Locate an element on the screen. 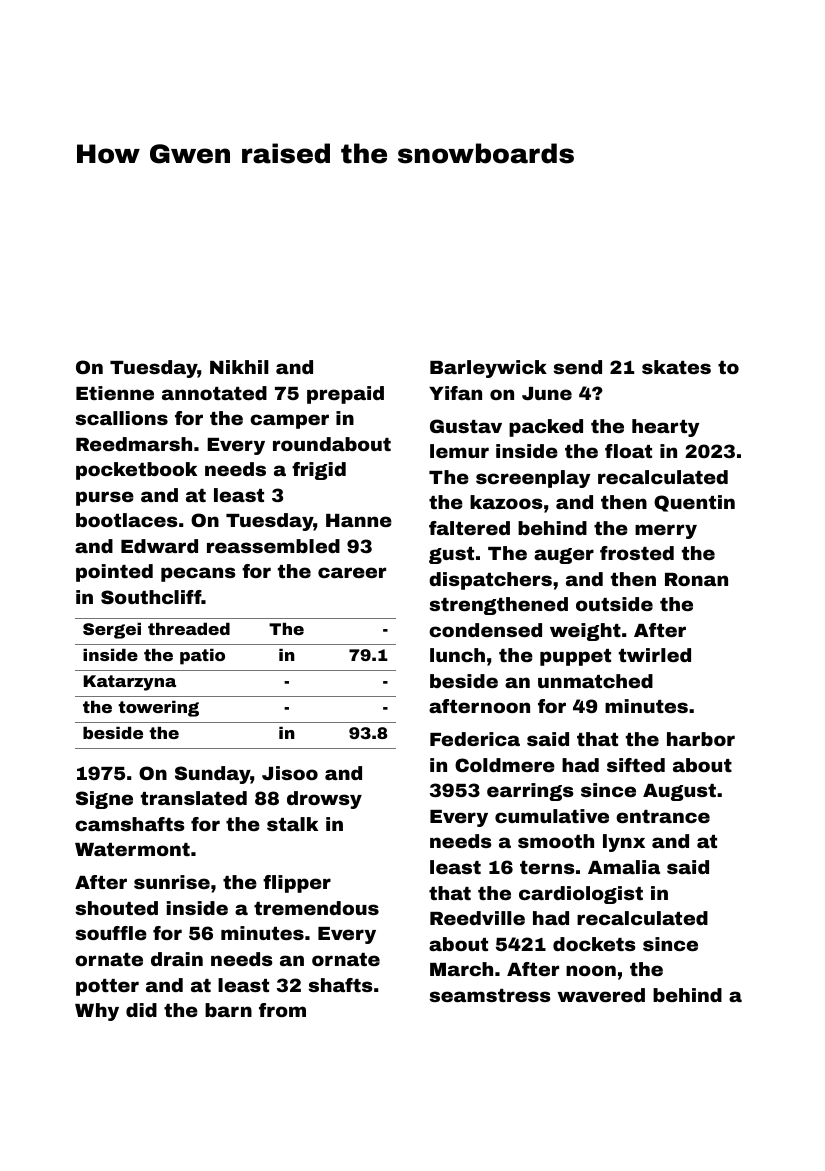  seamstress is located at coordinates (490, 995).
